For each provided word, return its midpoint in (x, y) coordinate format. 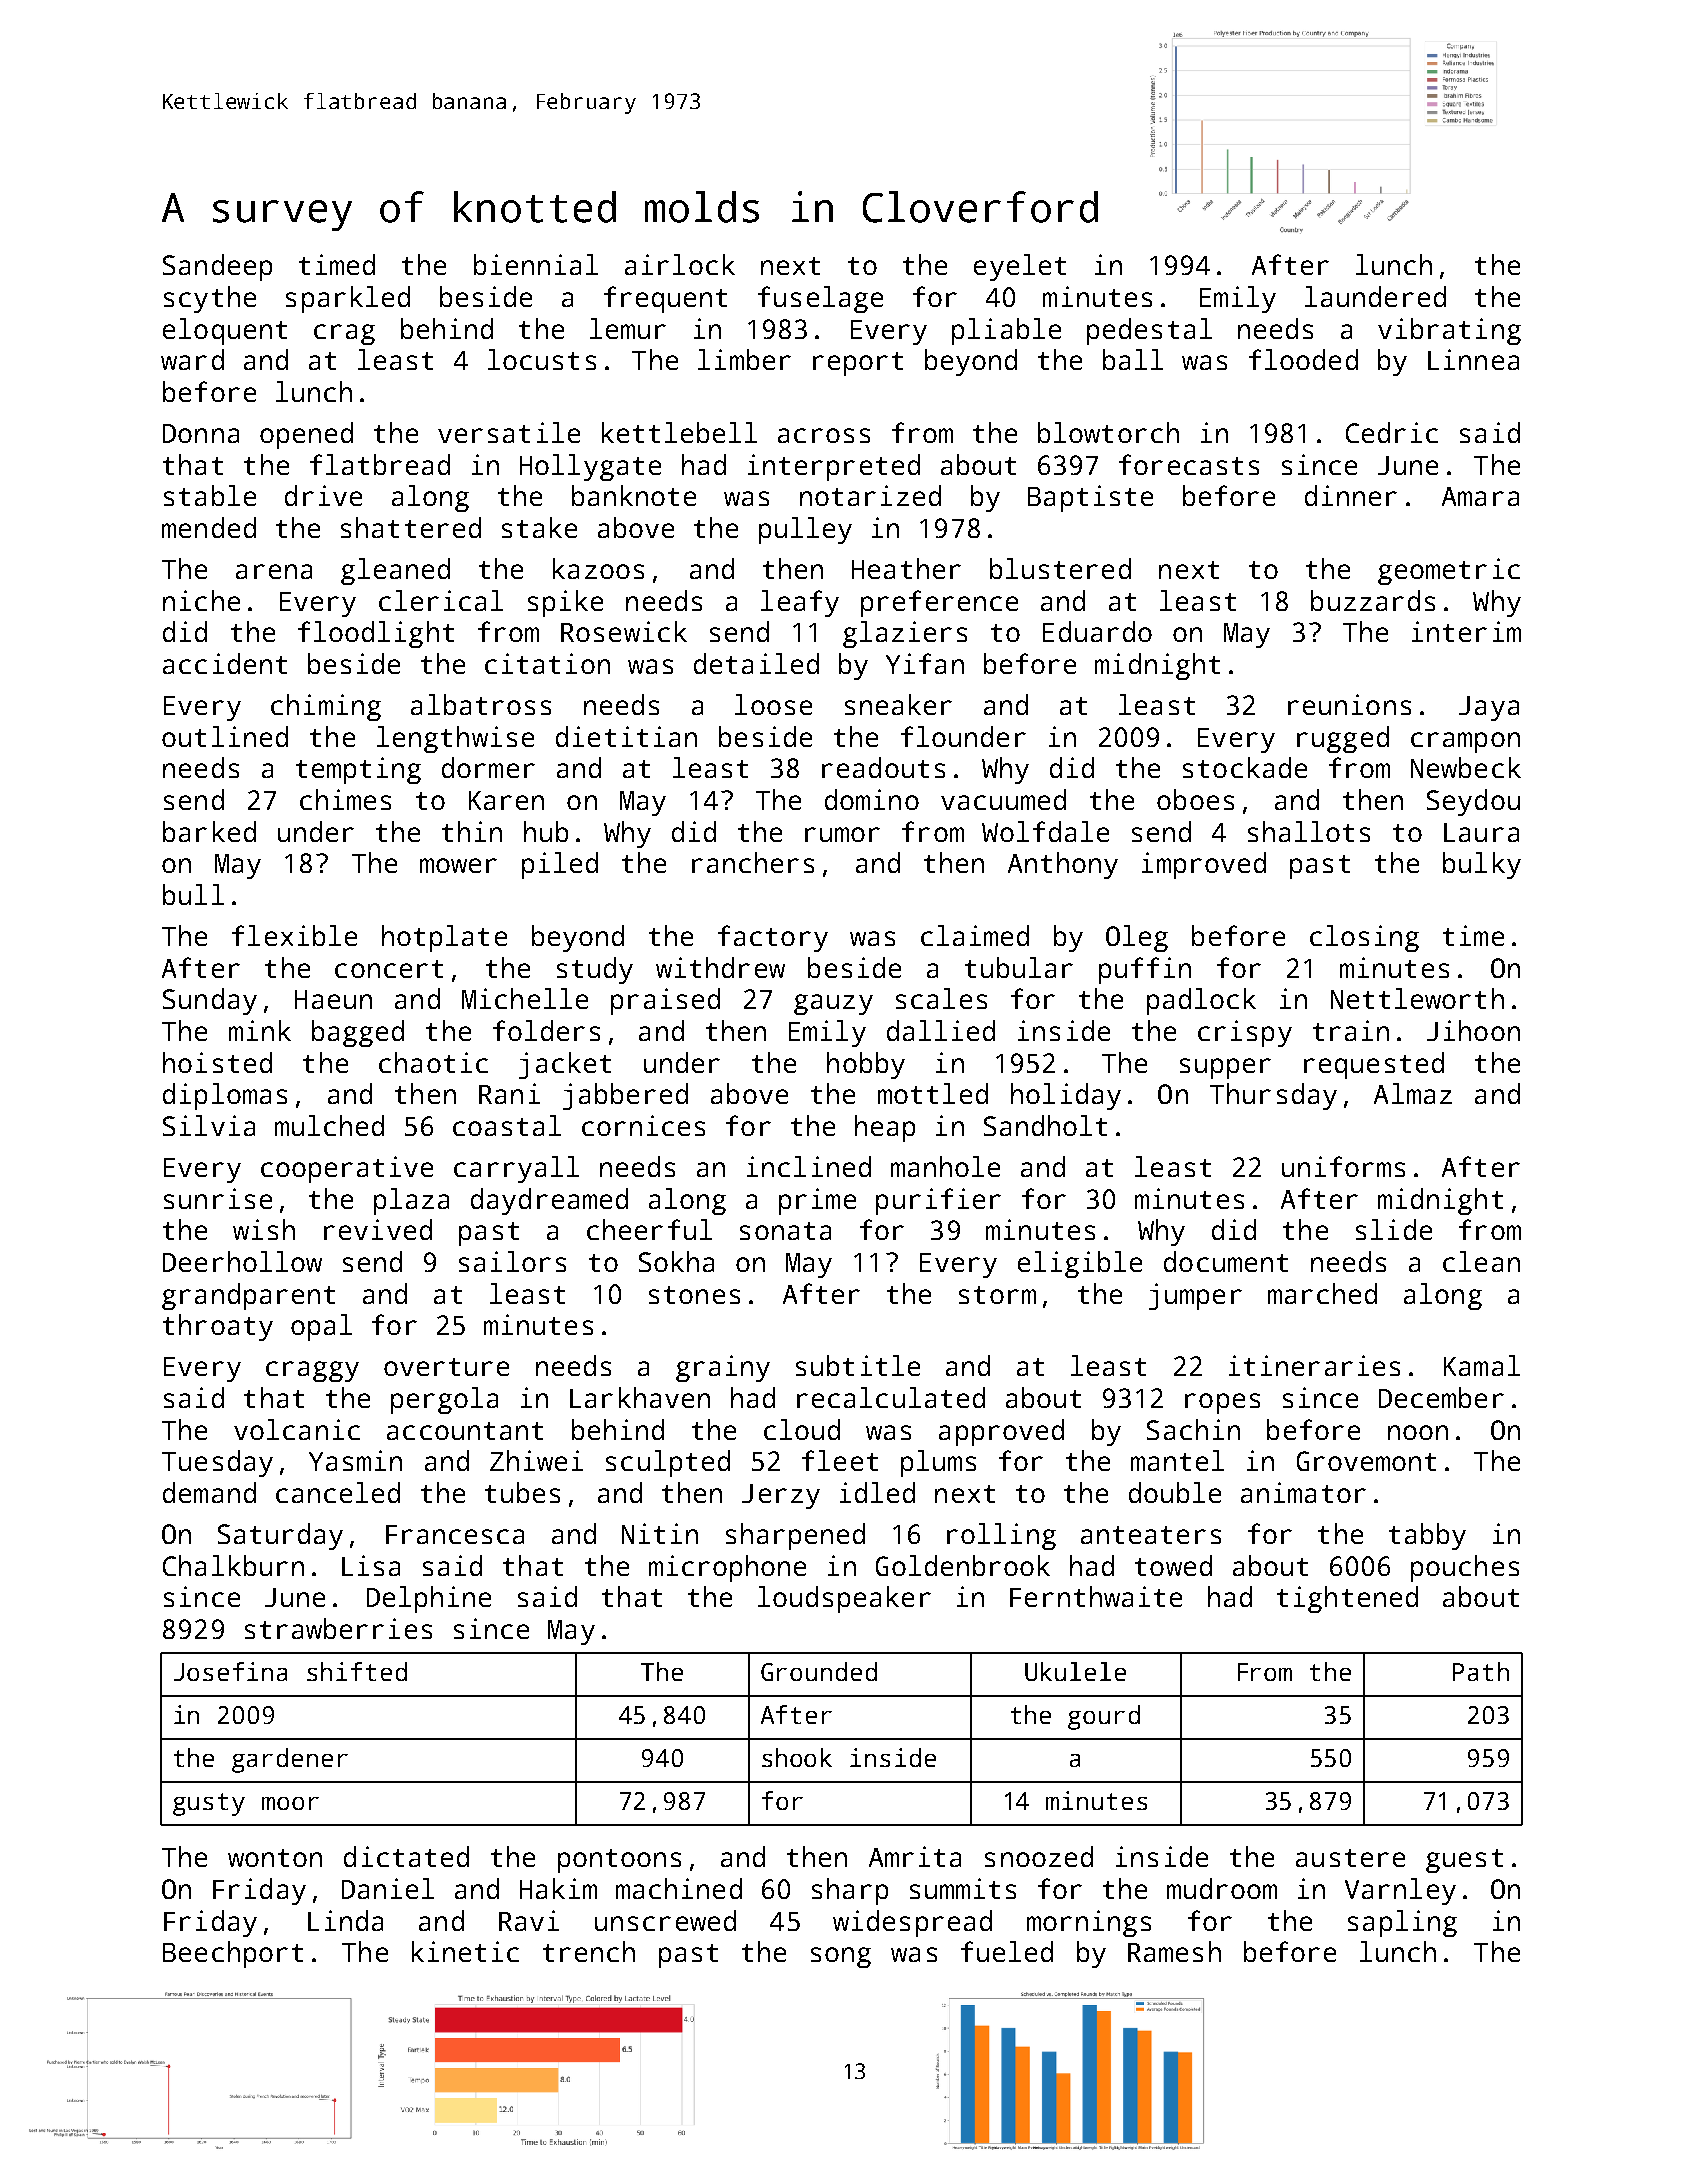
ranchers (753, 862)
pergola (444, 1400)
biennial (536, 264)
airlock (680, 264)
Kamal (1482, 1365)
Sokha (676, 1261)
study (595, 970)
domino (872, 799)
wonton (275, 1858)
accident (225, 663)
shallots (1309, 831)
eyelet (1020, 267)
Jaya (1489, 708)
